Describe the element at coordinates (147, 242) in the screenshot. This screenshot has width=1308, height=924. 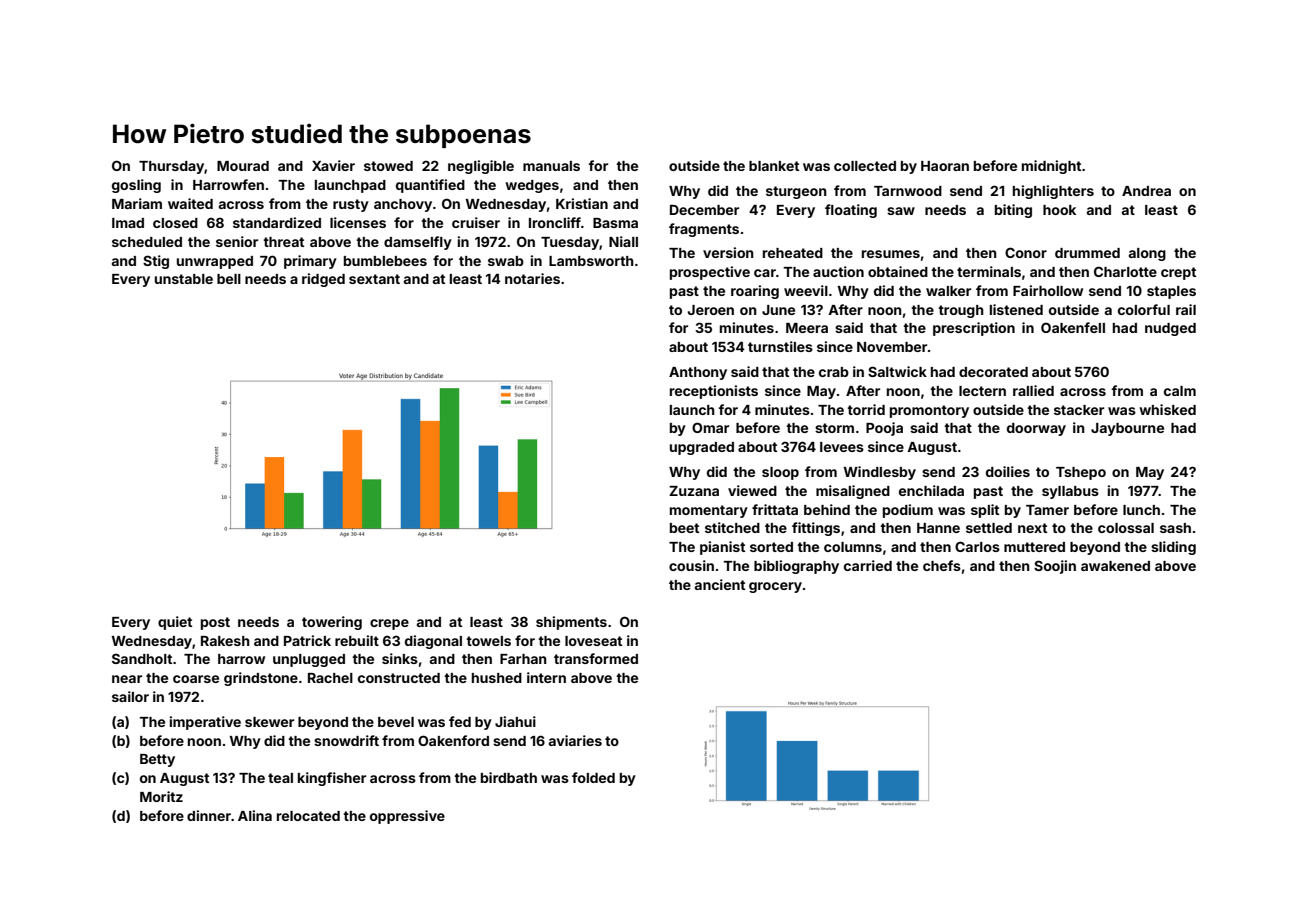
I see `scheduled` at that location.
